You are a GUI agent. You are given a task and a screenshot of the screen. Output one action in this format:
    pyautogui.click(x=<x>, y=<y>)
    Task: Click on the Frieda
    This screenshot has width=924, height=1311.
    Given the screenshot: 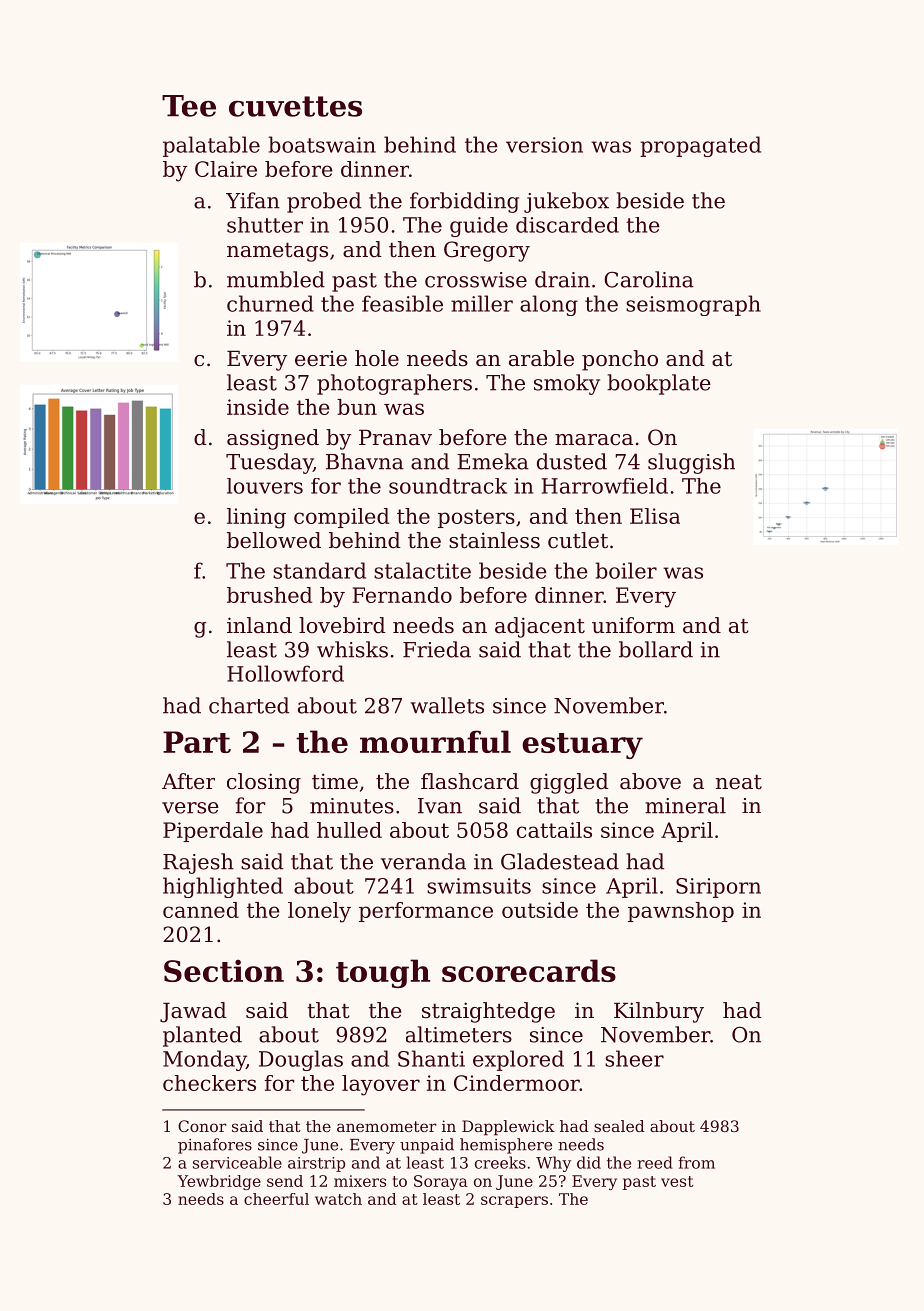 What is the action you would take?
    pyautogui.click(x=437, y=649)
